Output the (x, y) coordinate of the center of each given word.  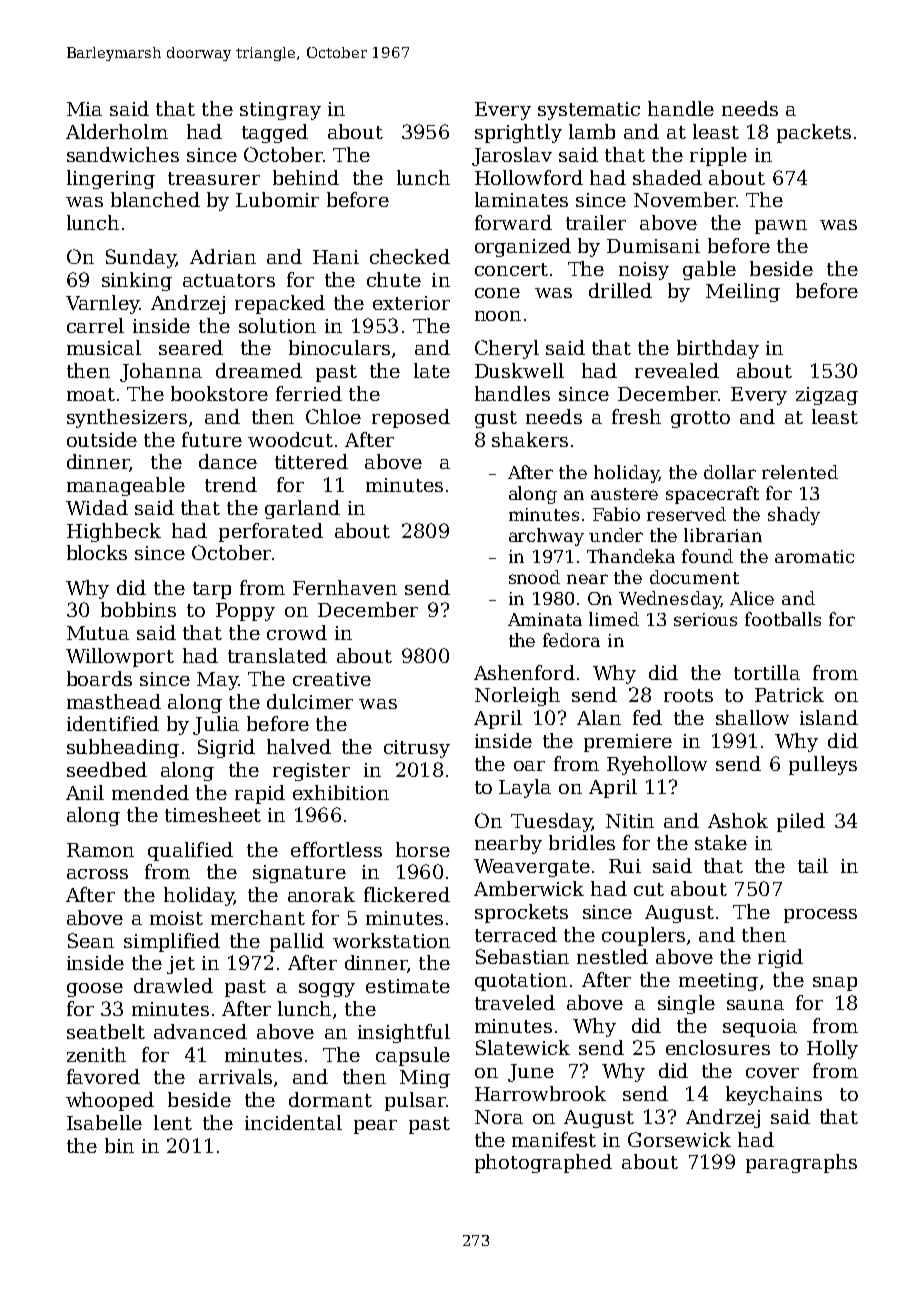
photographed (543, 1163)
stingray (280, 111)
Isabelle (104, 1122)
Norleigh (517, 696)
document (694, 577)
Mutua (98, 633)
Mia (84, 109)
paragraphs (801, 1163)
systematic (589, 111)
